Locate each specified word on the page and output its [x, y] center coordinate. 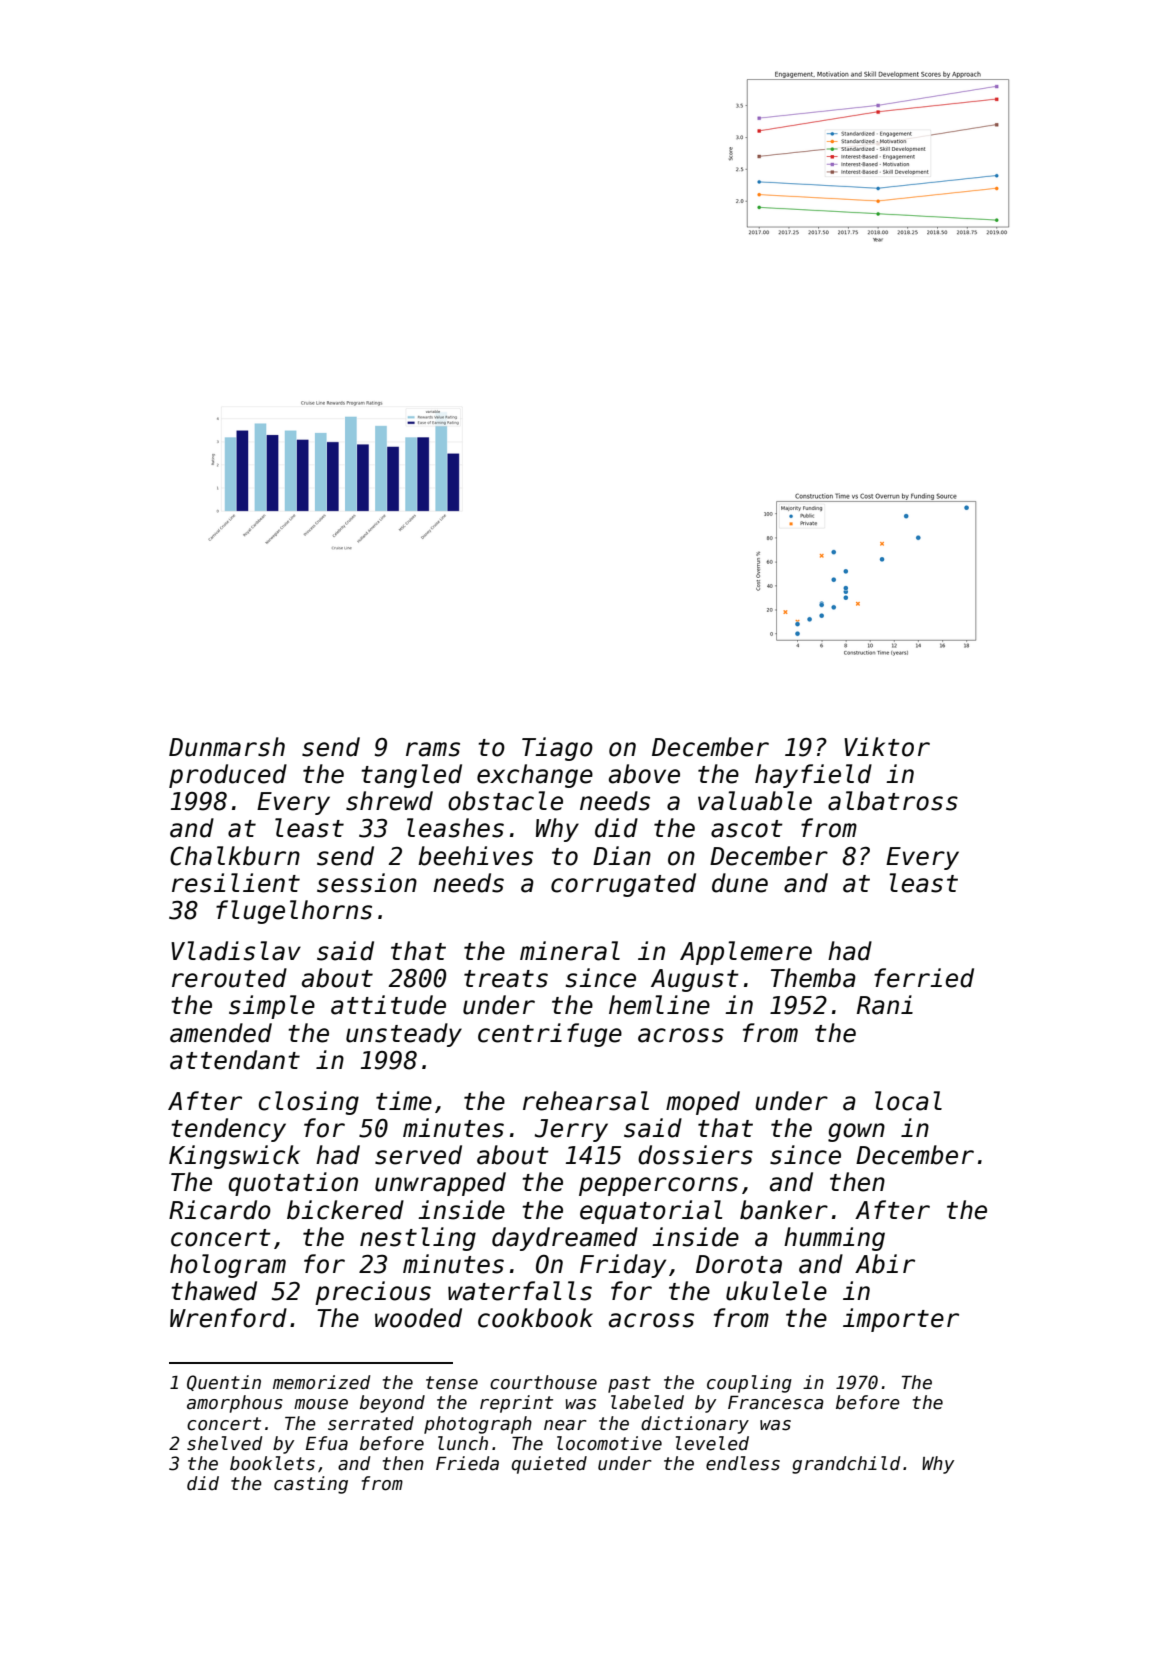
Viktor [887, 747]
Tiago [557, 749]
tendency [228, 1130]
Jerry [571, 1130]
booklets [272, 1463]
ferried [924, 978]
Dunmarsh [227, 747]
